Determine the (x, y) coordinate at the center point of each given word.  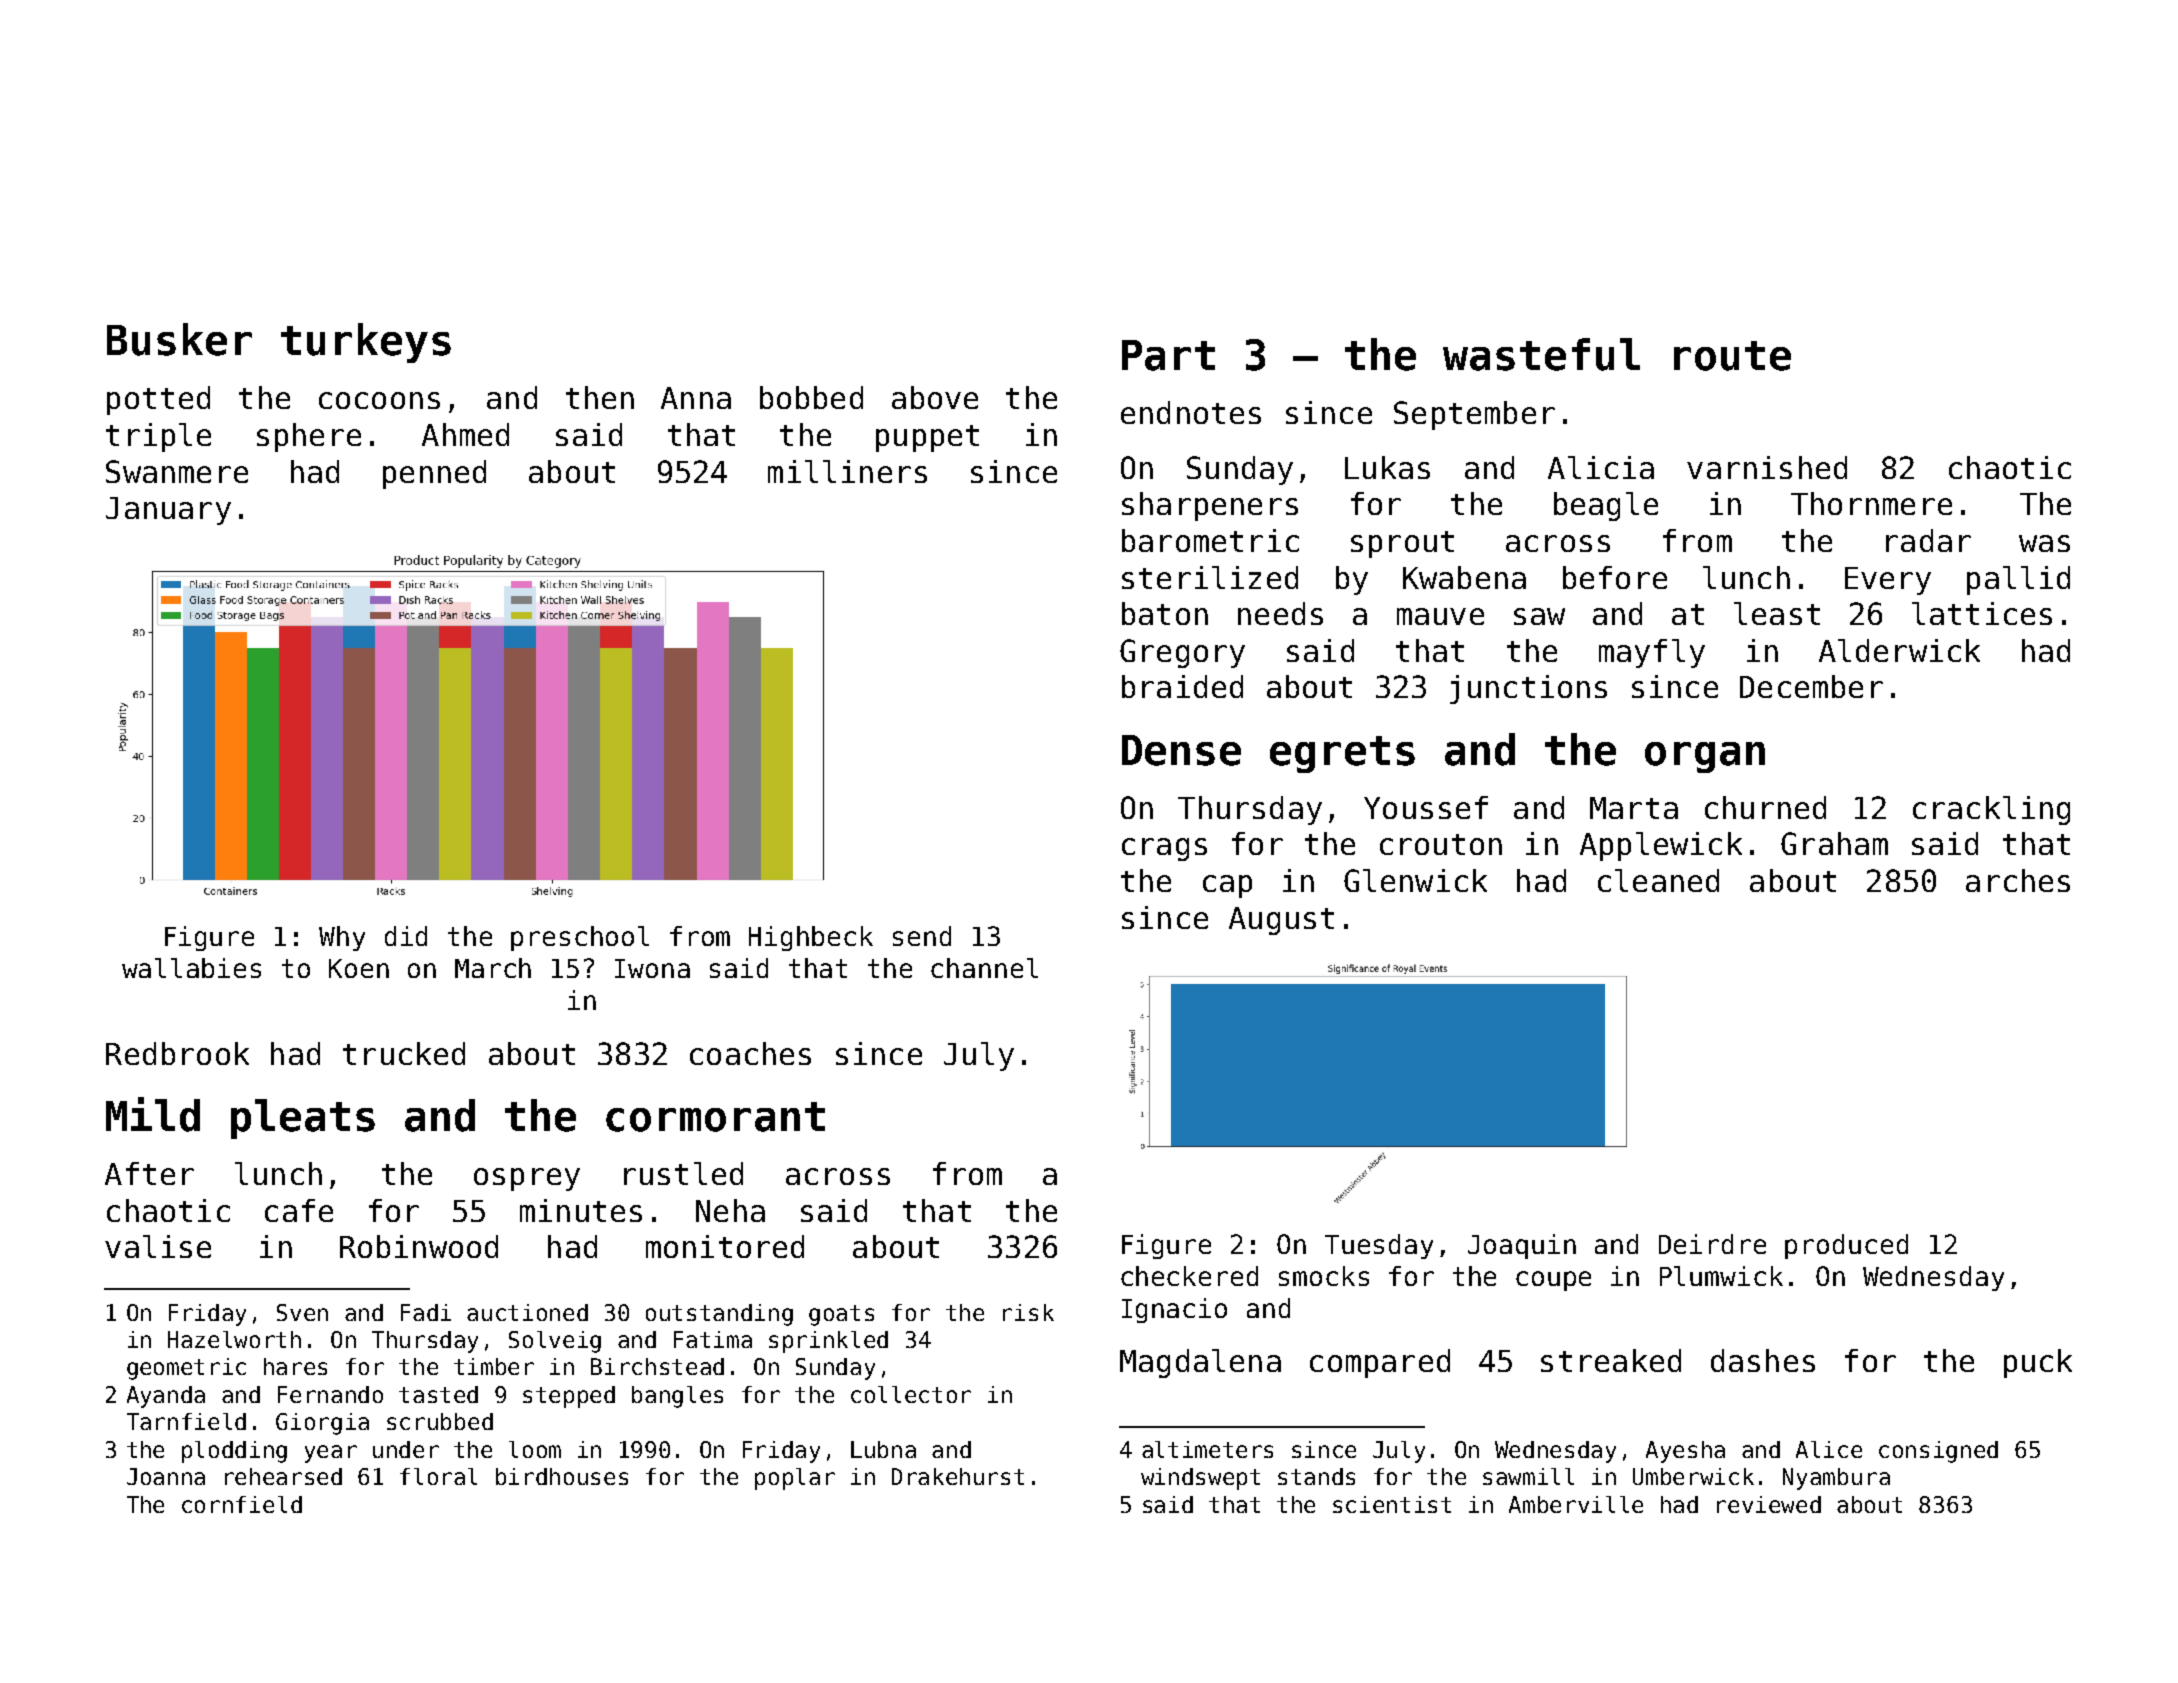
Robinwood (419, 1246)
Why (342, 938)
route (1732, 356)
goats (841, 1315)
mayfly (1652, 653)
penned (434, 474)
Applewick (1661, 846)
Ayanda (166, 1397)
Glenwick (1415, 880)
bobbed (811, 397)
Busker (179, 339)
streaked (1611, 1360)
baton (1165, 613)
